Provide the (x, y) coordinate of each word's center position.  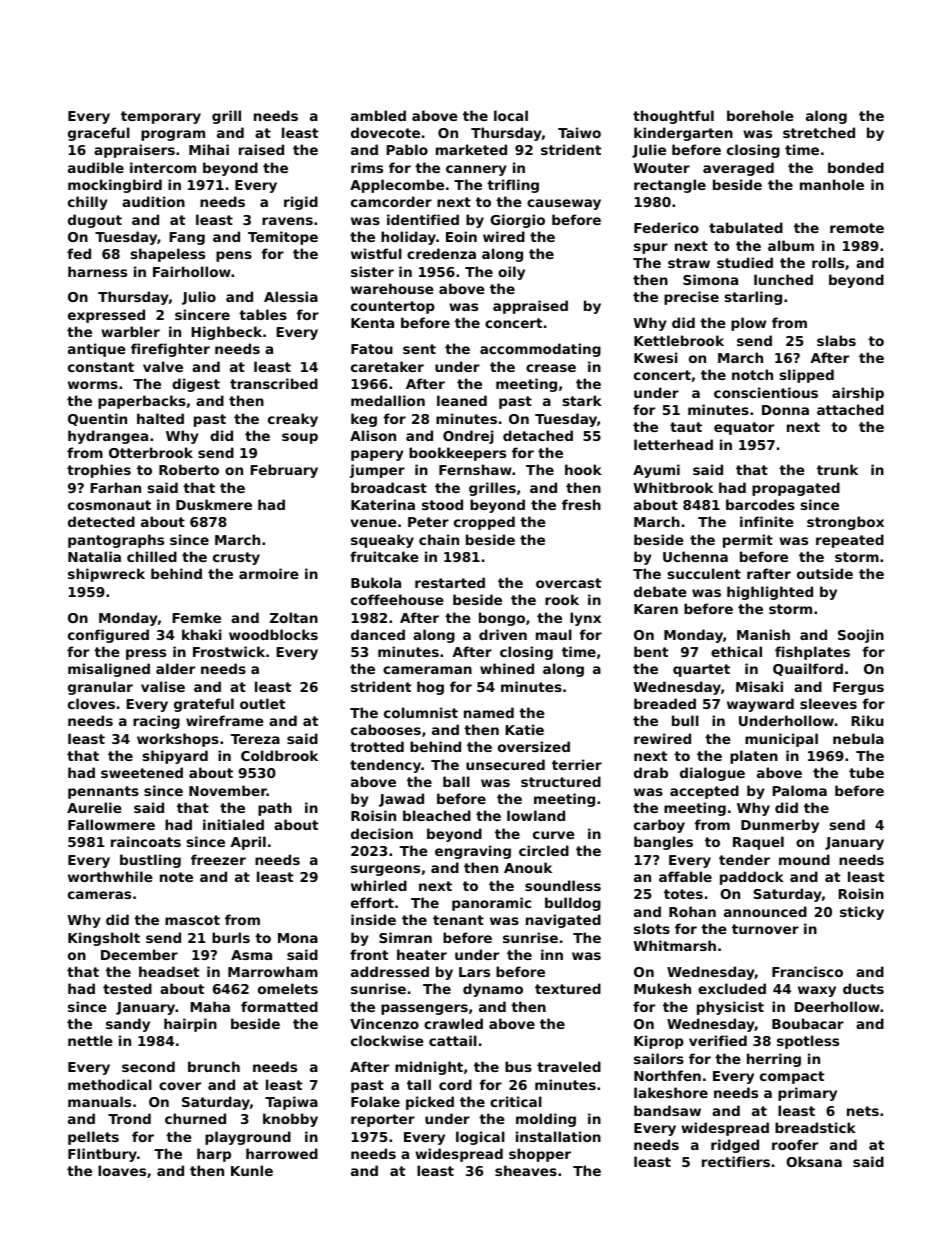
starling (753, 298)
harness (97, 271)
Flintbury (102, 1155)
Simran (405, 937)
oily (511, 273)
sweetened (142, 772)
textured (568, 988)
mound (804, 859)
